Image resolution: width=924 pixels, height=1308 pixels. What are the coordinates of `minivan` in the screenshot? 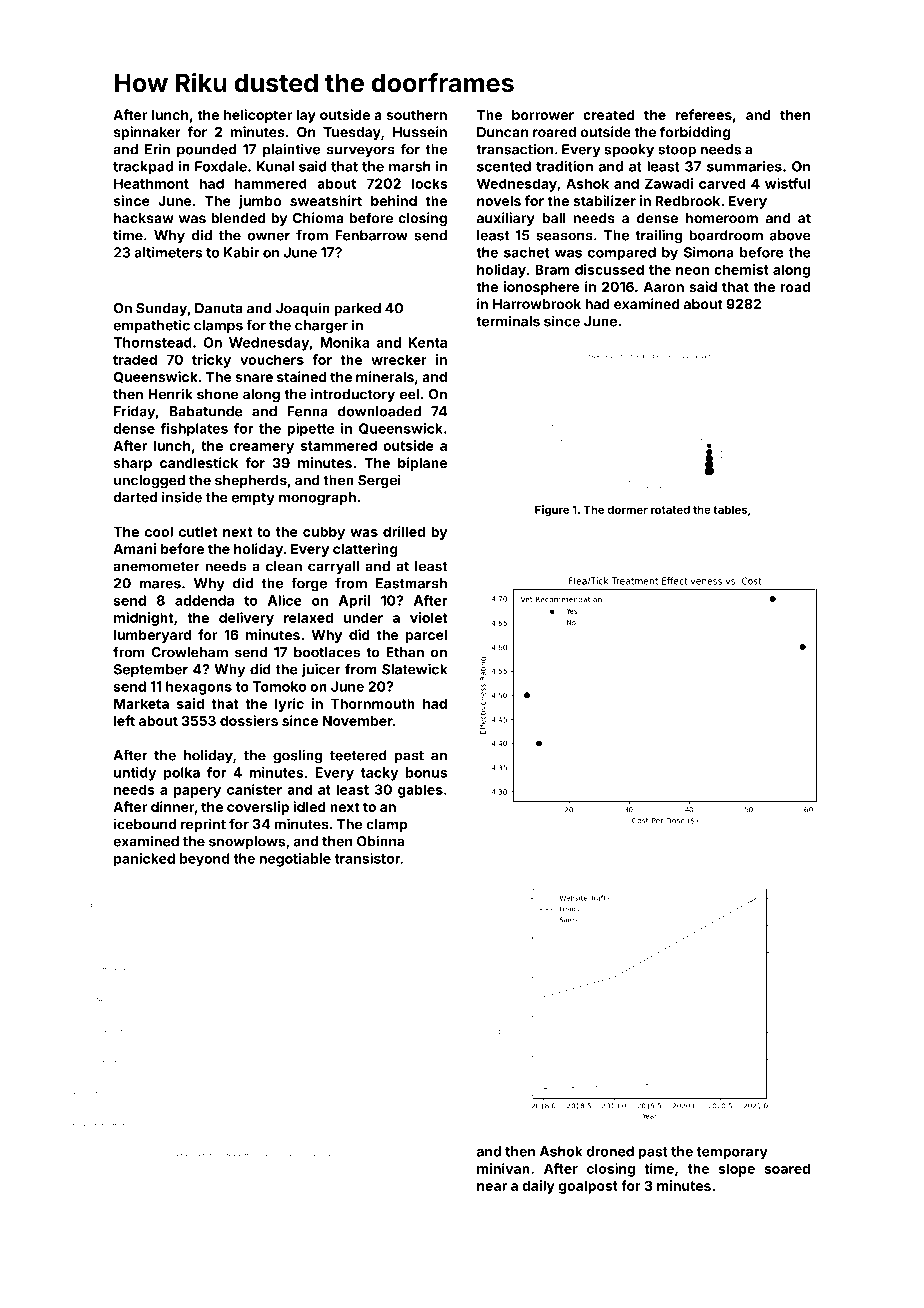 It's located at (503, 1168).
